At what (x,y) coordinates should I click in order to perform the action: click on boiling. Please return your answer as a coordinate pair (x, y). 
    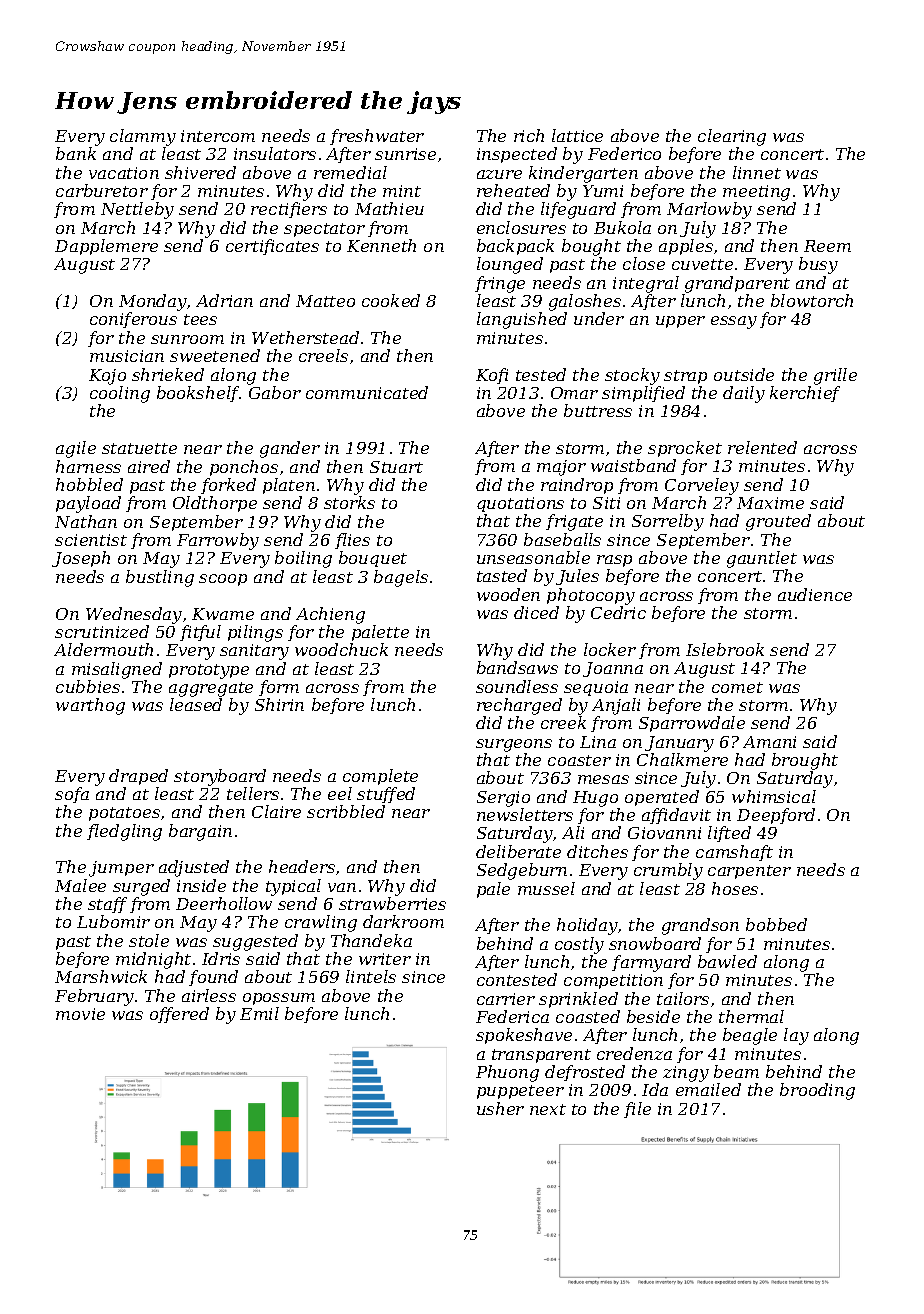
    Looking at the image, I should click on (303, 559).
